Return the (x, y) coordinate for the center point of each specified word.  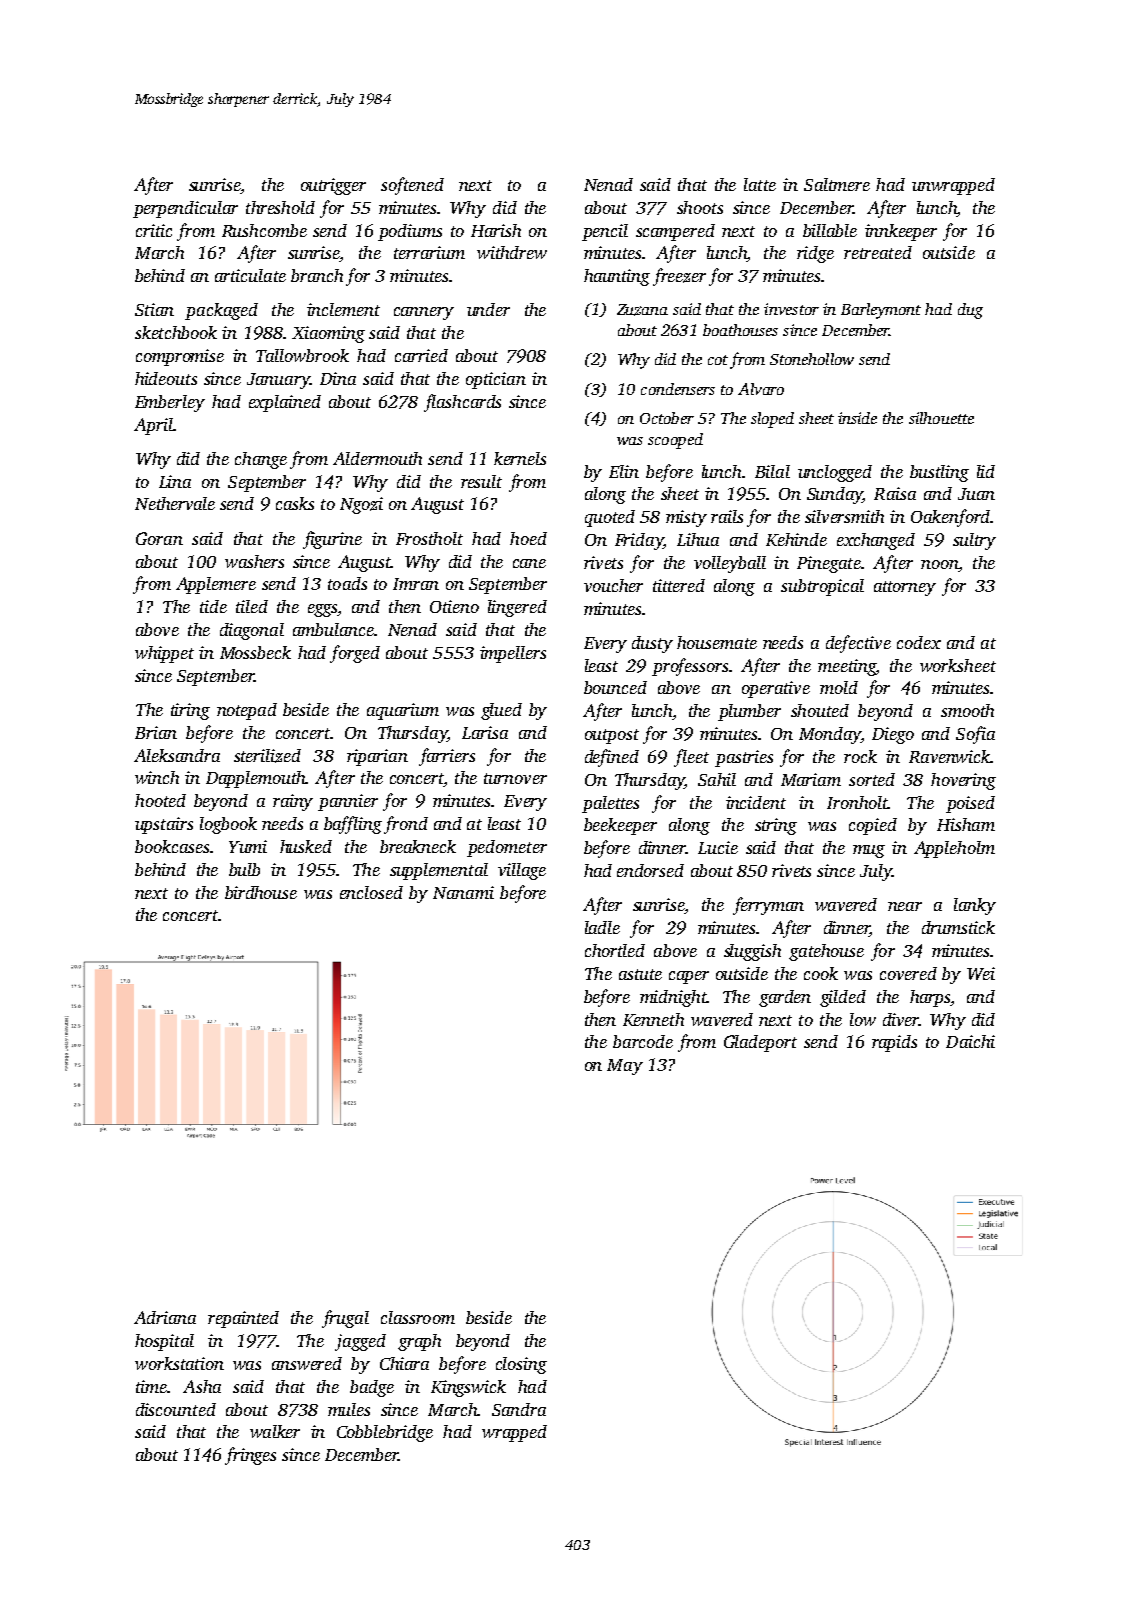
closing (521, 1365)
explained (285, 403)
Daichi (970, 1041)
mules (349, 1409)
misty (686, 518)
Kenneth (653, 1019)
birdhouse (261, 892)
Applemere (216, 585)
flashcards (462, 403)
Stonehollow (812, 359)
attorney (905, 588)
